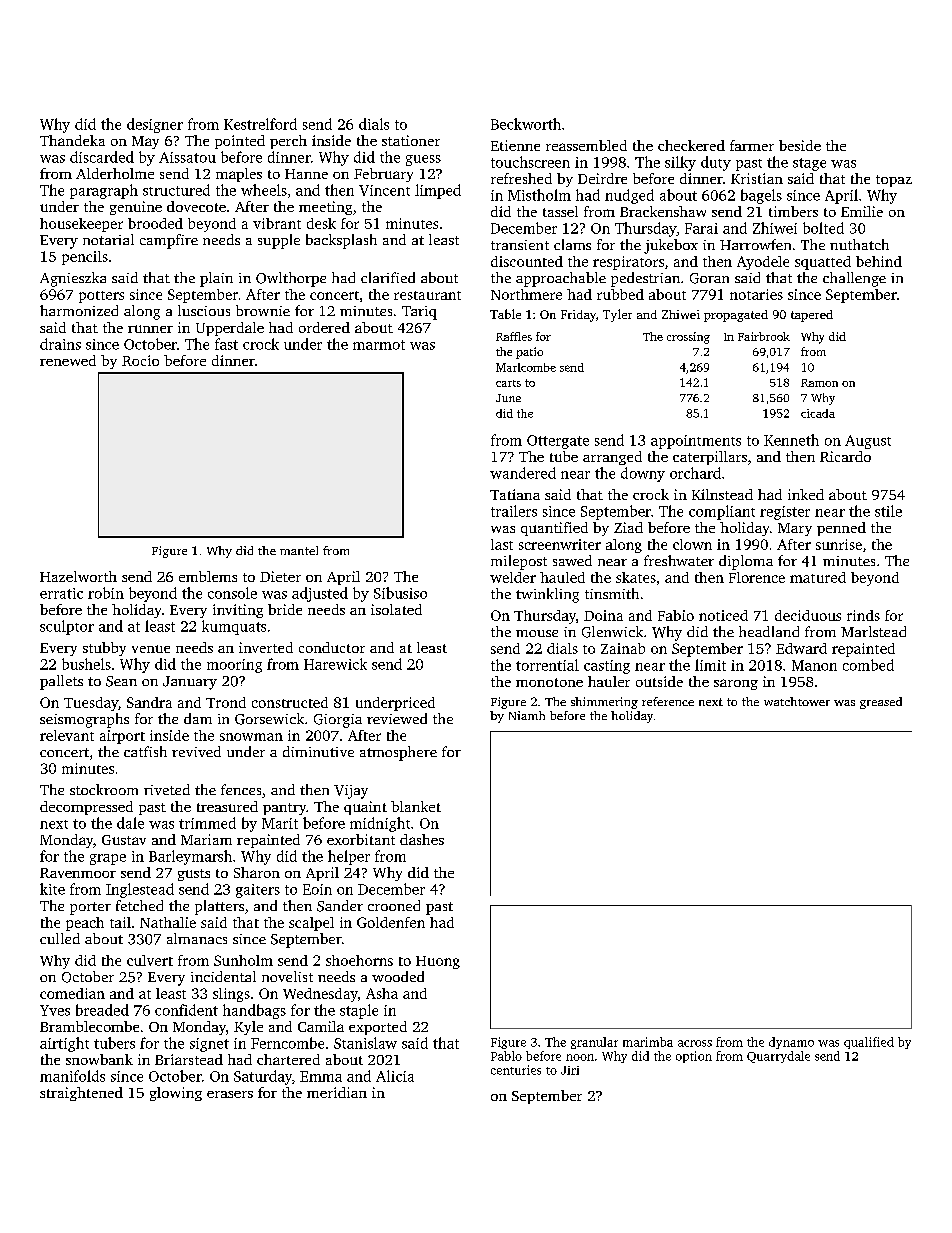  I want to click on Kestrelford, so click(260, 124).
